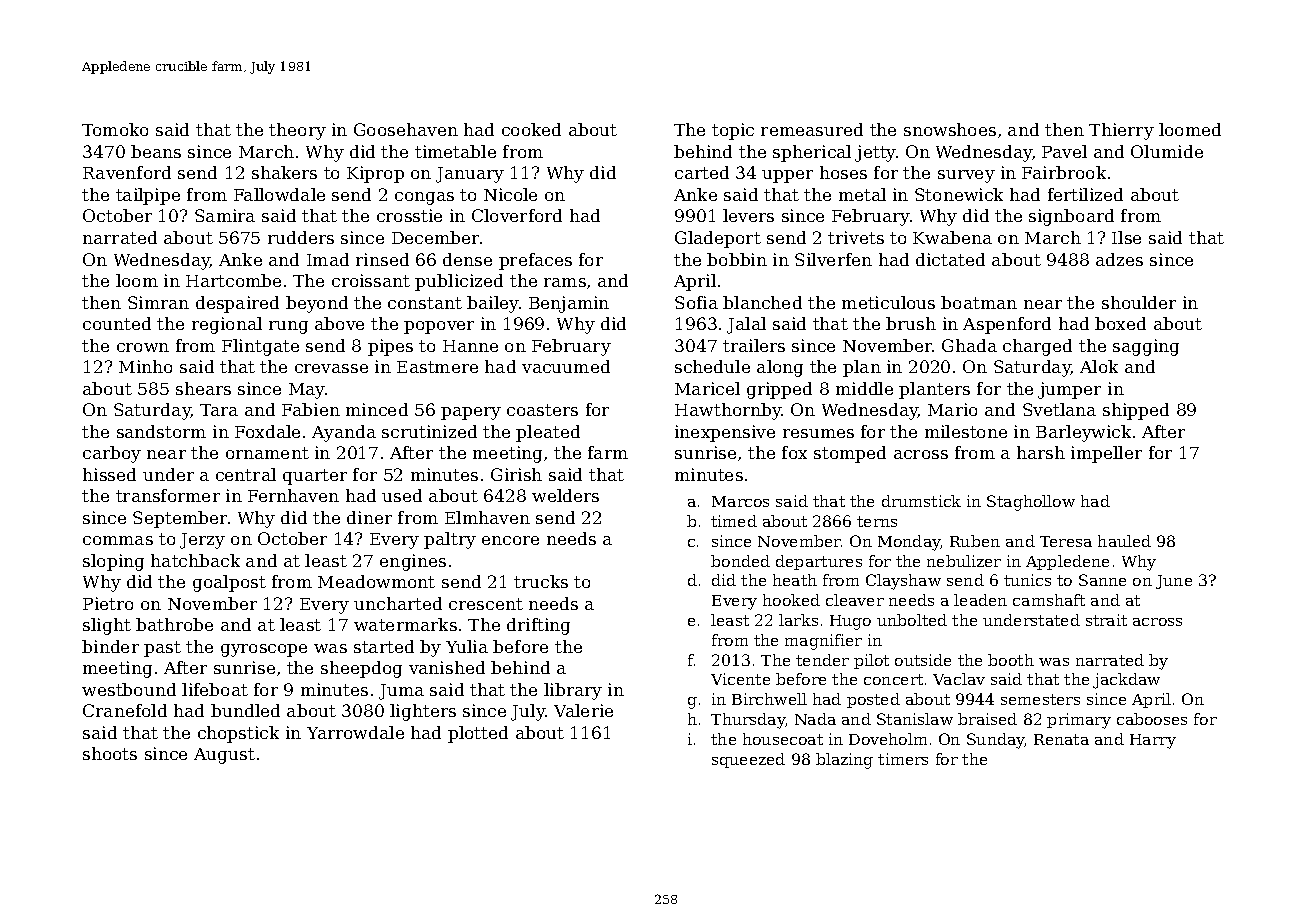 The image size is (1308, 924). I want to click on inexpensive, so click(725, 433).
